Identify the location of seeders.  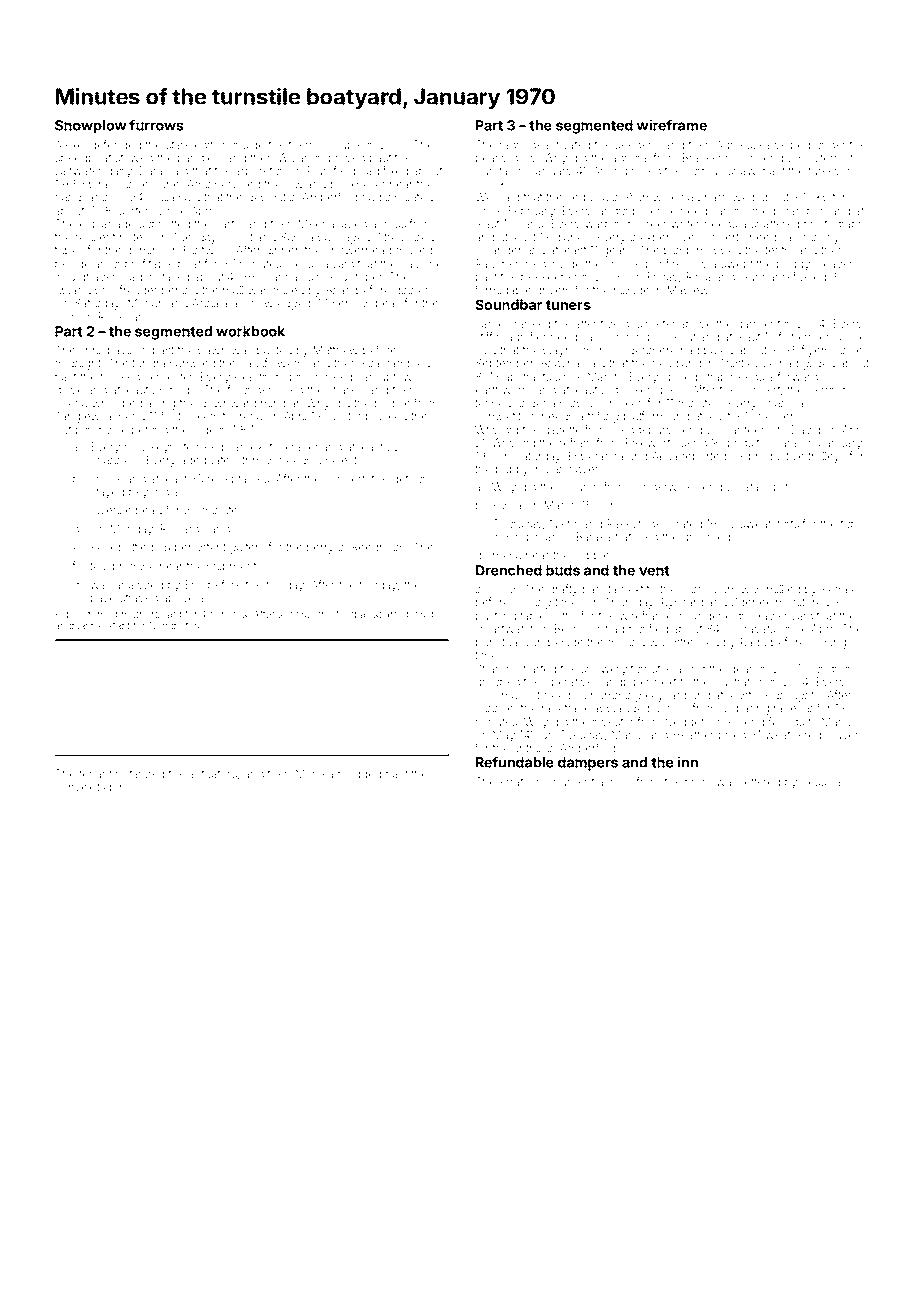
(636, 144).
